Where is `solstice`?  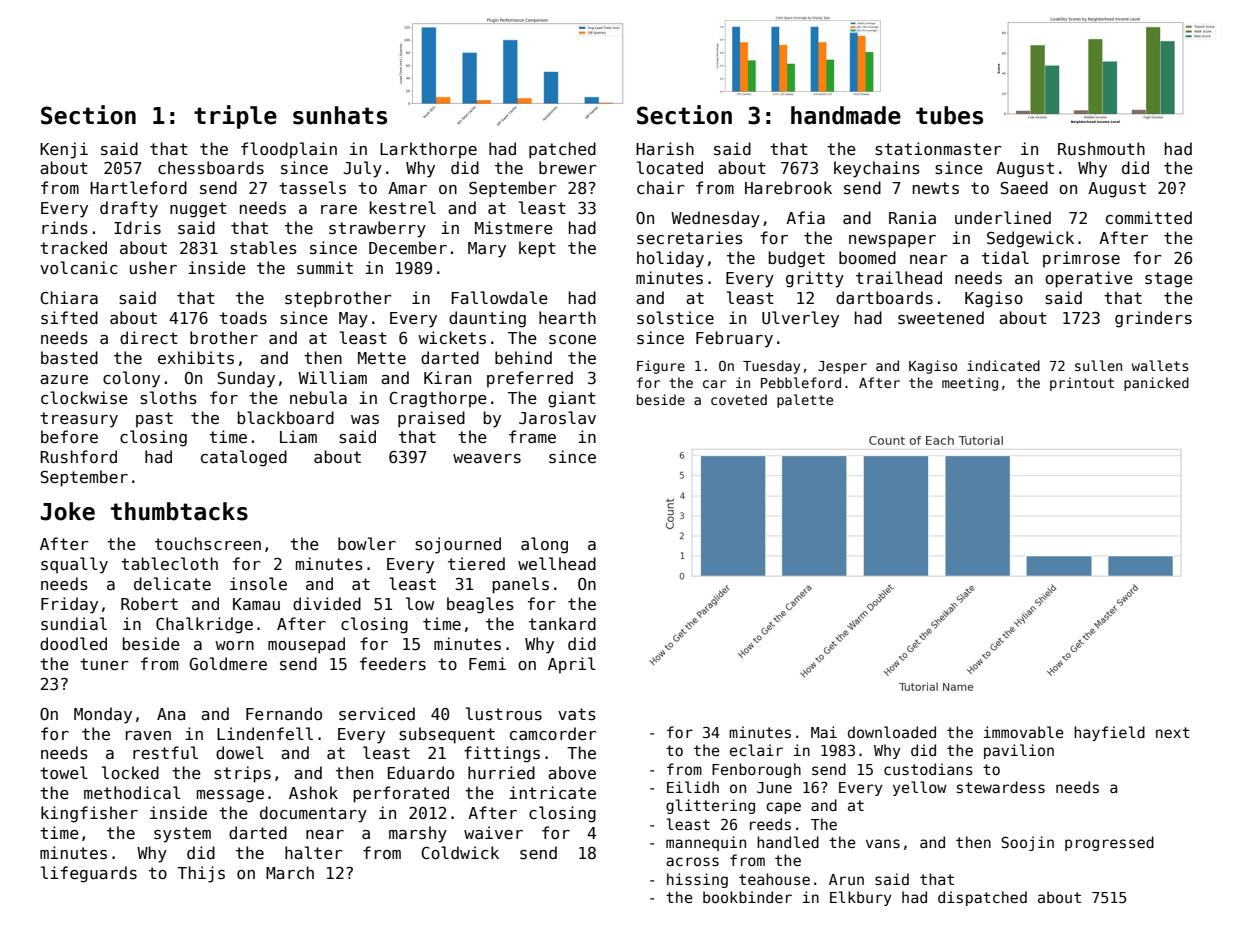 solstice is located at coordinates (675, 318).
